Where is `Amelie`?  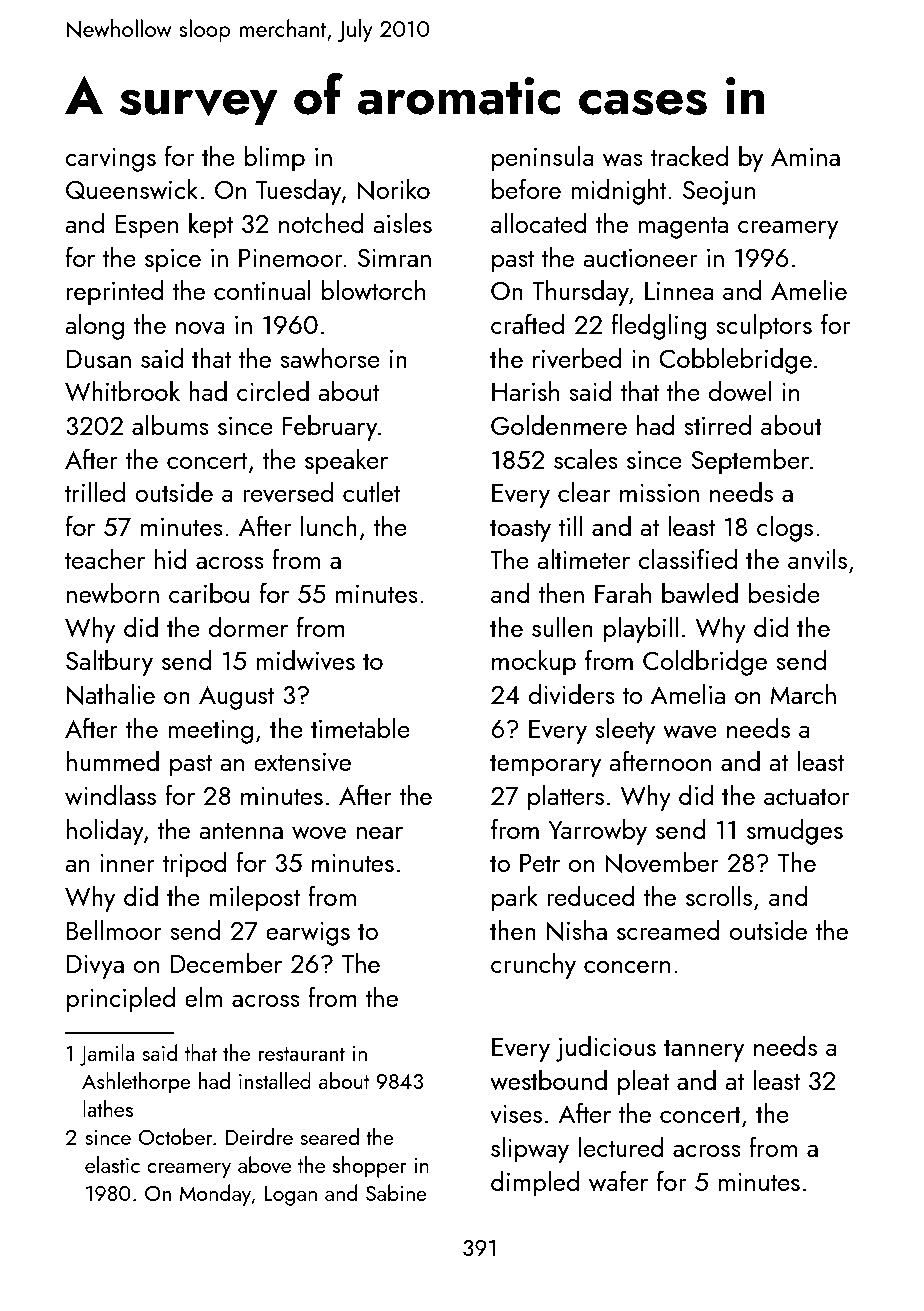 Amelie is located at coordinates (809, 290).
